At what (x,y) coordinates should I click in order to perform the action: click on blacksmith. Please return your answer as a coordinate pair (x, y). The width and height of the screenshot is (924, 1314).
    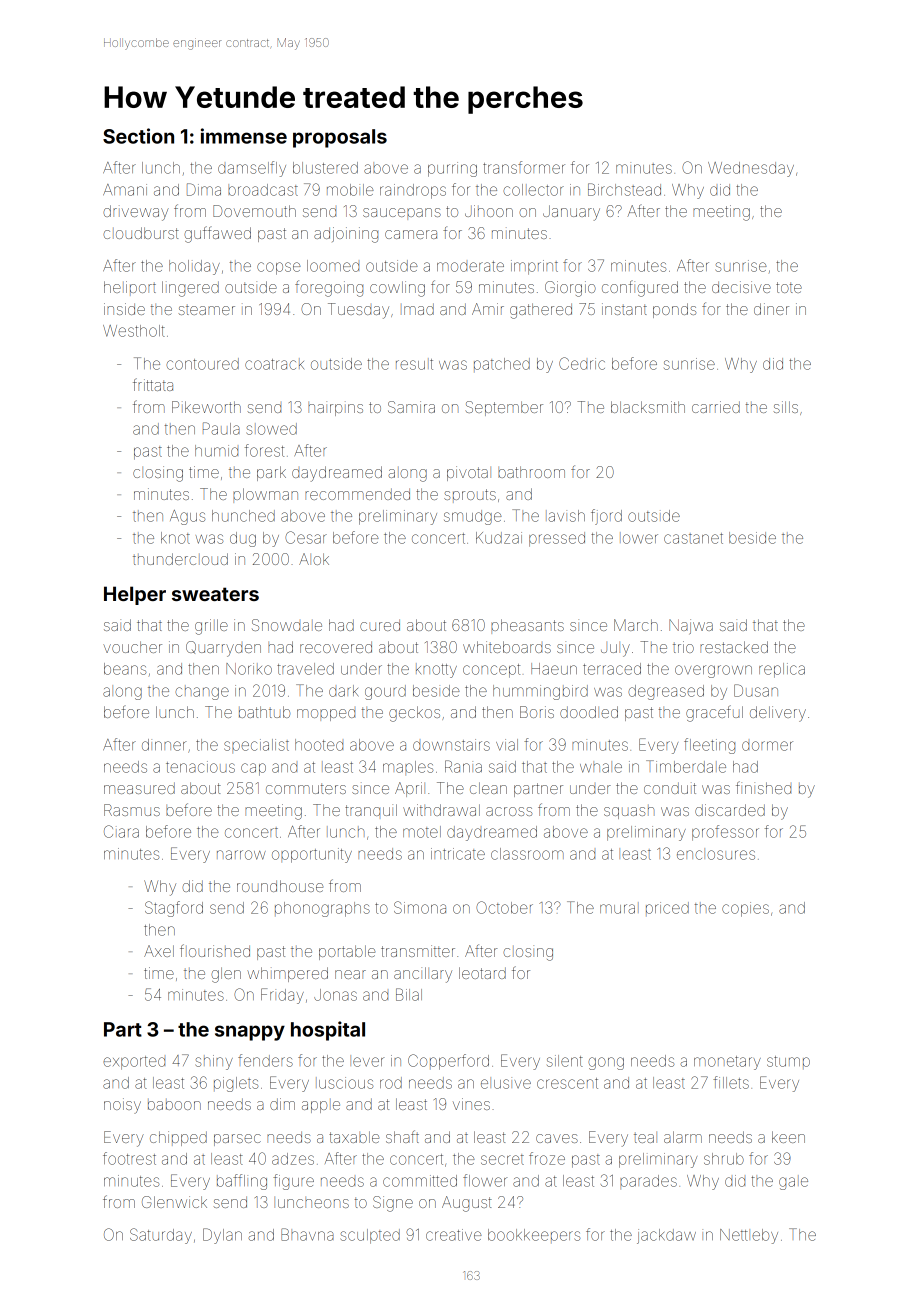
    Looking at the image, I should click on (648, 407).
